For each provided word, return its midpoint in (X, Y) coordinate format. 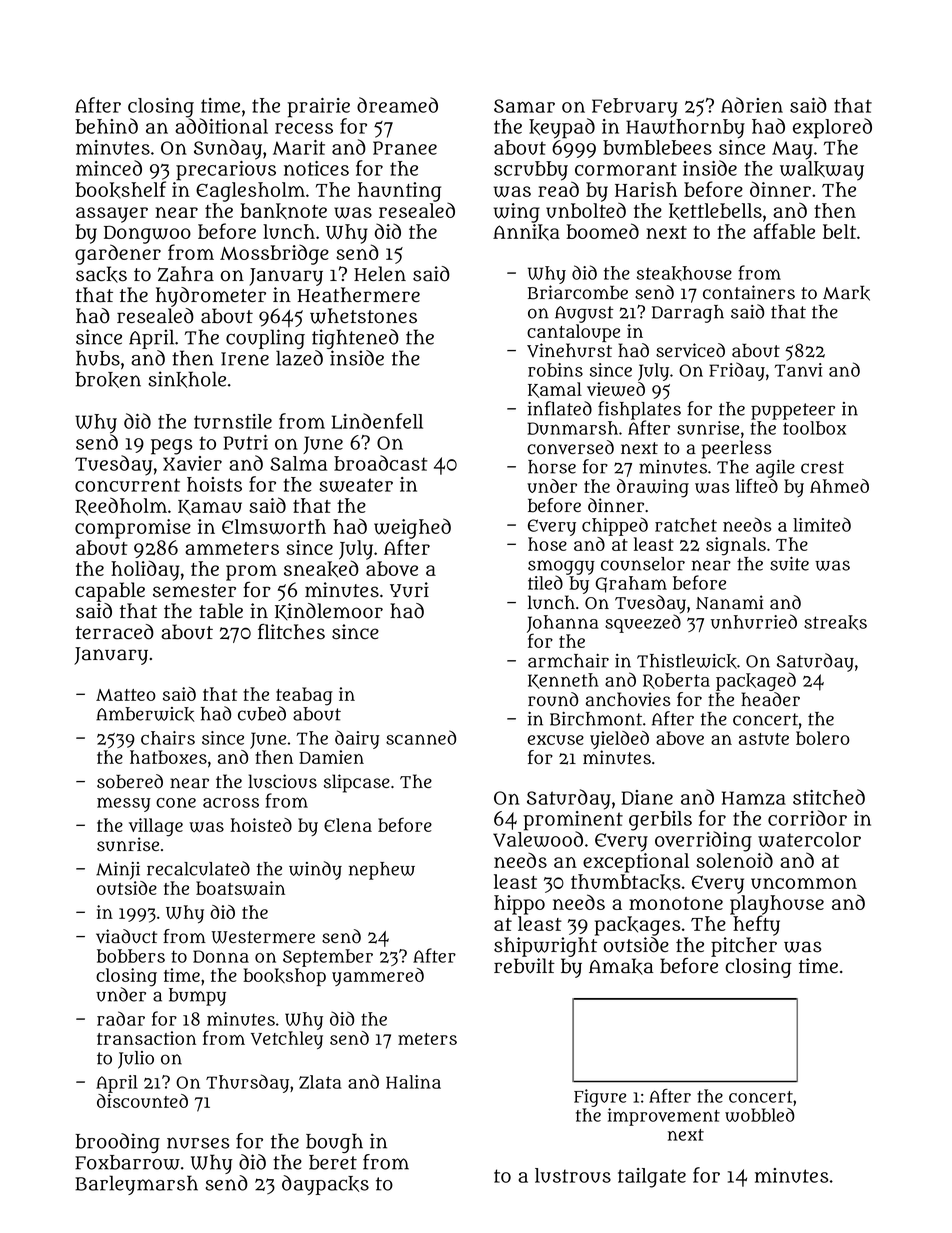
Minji (118, 871)
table (221, 611)
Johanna (563, 624)
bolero (823, 738)
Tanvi (798, 370)
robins (555, 370)
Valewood (538, 839)
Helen (380, 273)
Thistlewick (687, 661)
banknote (283, 211)
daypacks (325, 1185)
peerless (737, 449)
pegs (171, 447)
